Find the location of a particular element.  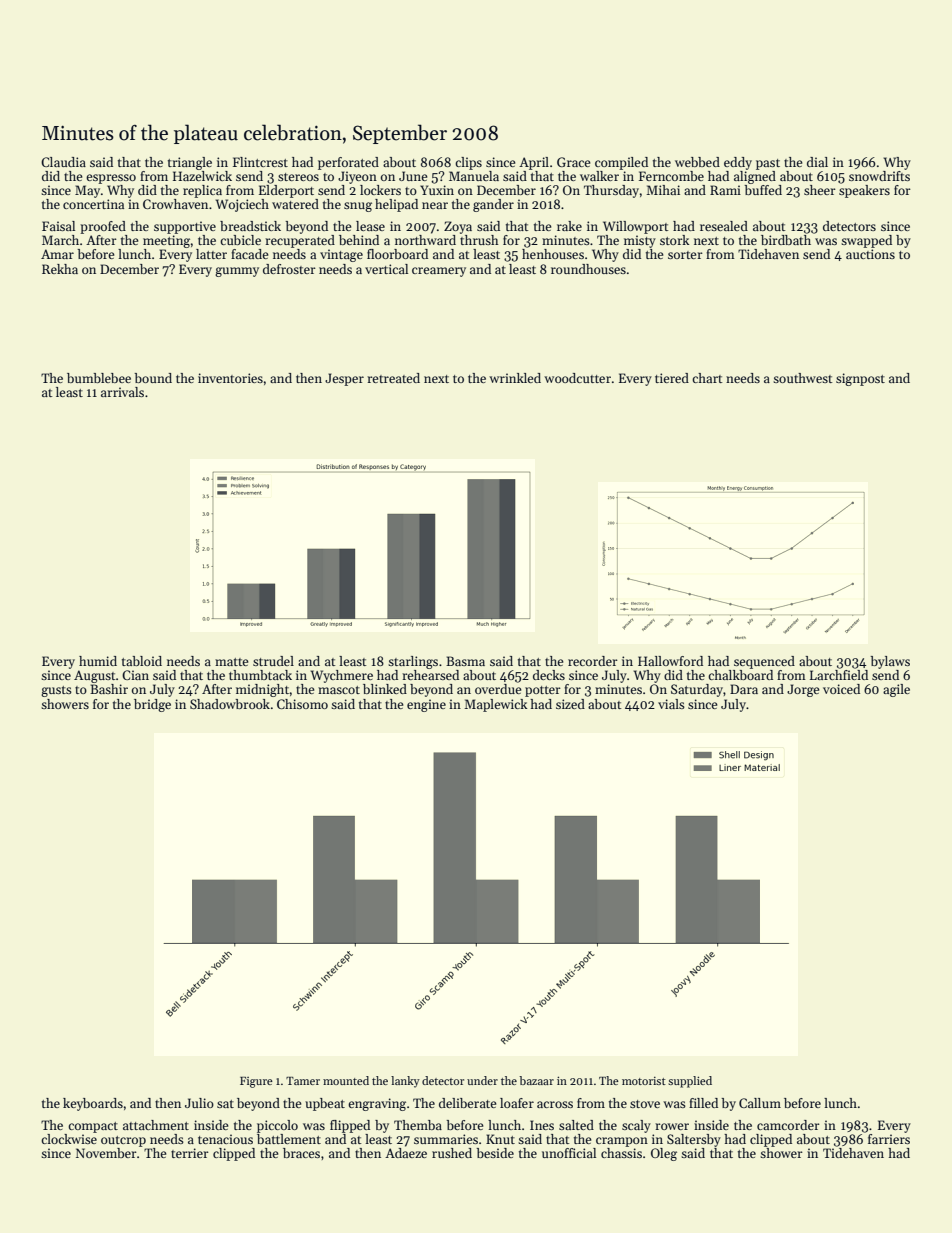

Jorge is located at coordinates (803, 690).
